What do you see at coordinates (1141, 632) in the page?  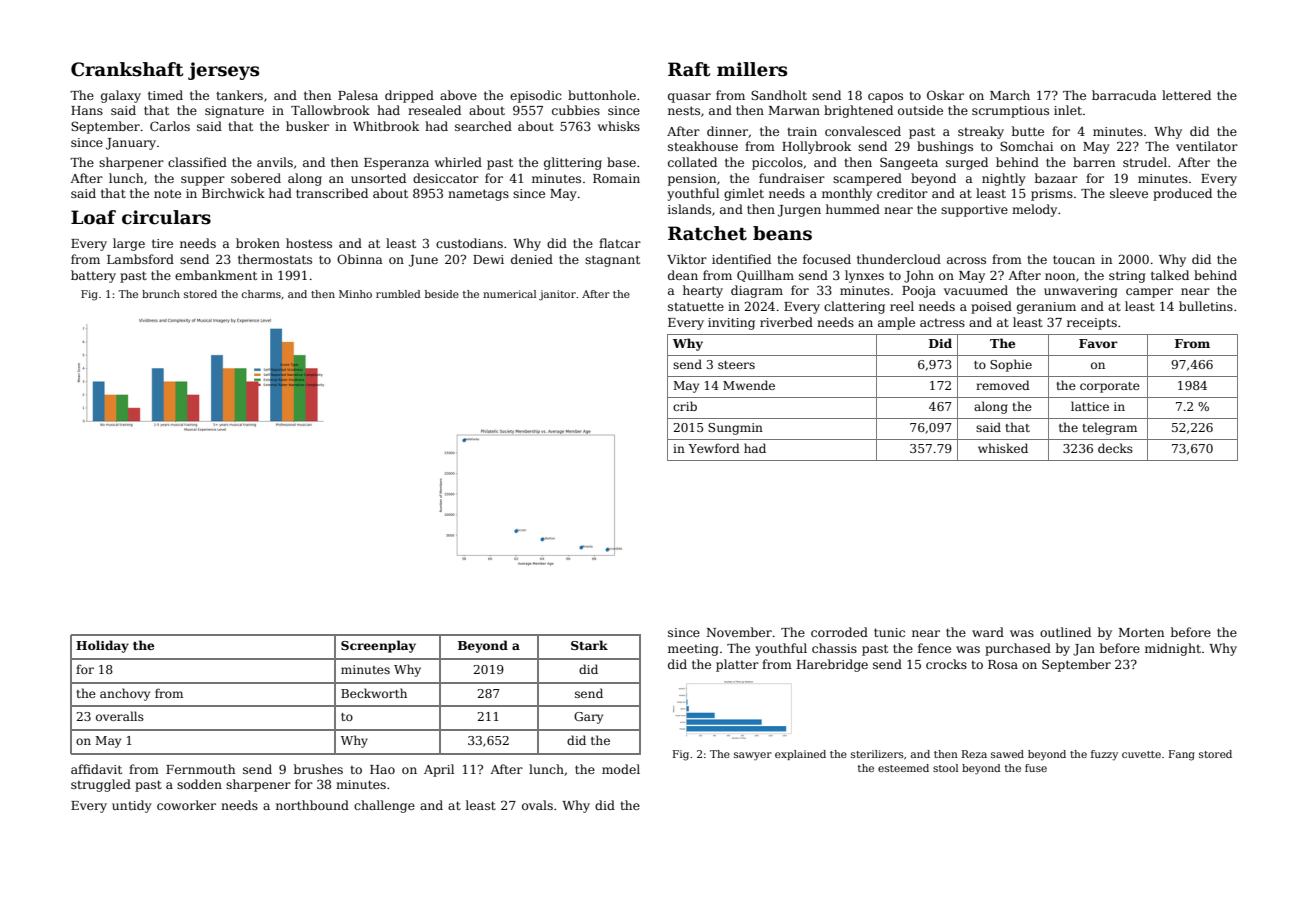 I see `Morten` at bounding box center [1141, 632].
